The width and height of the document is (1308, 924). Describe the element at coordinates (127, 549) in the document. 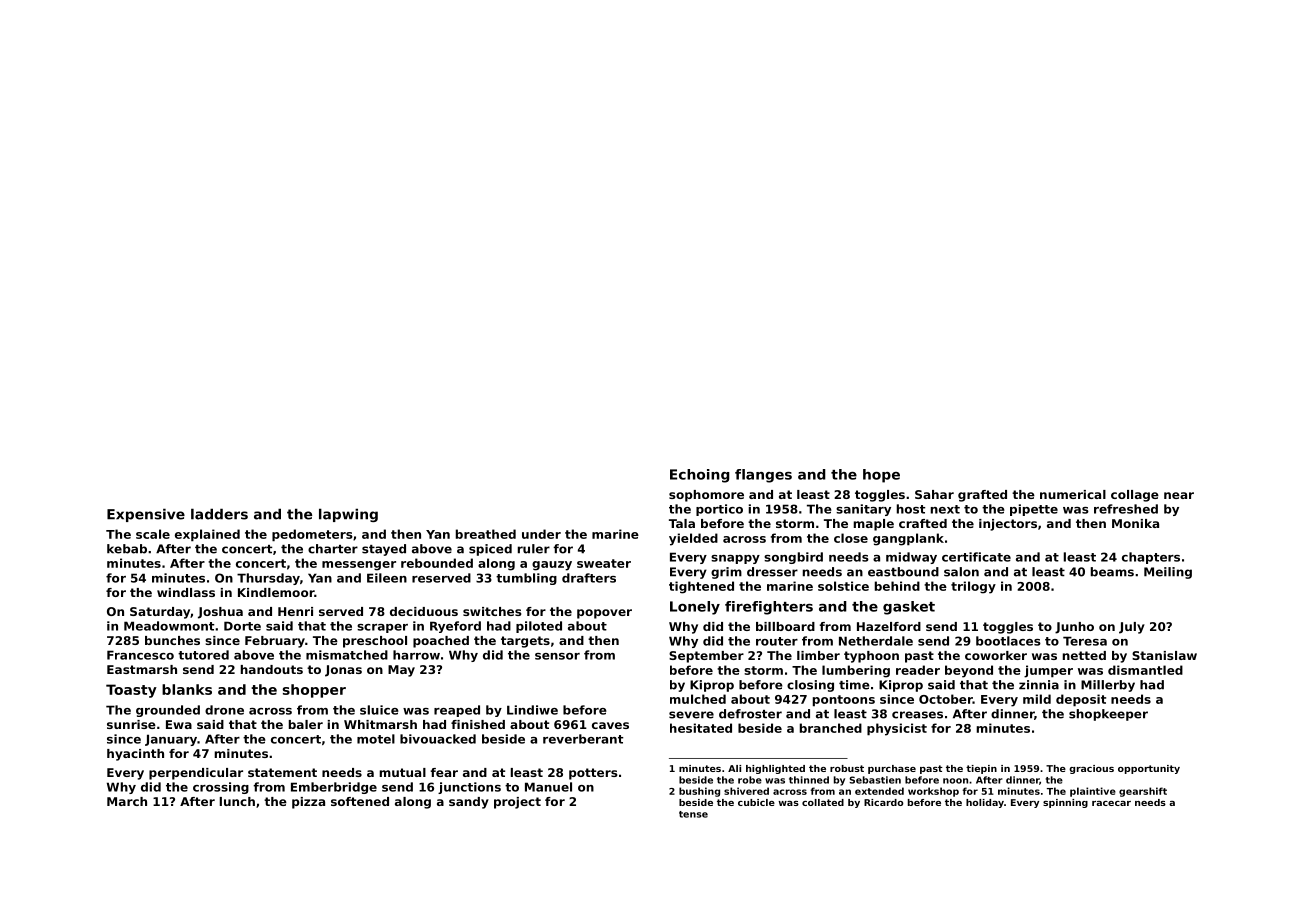

I see `kebab` at that location.
